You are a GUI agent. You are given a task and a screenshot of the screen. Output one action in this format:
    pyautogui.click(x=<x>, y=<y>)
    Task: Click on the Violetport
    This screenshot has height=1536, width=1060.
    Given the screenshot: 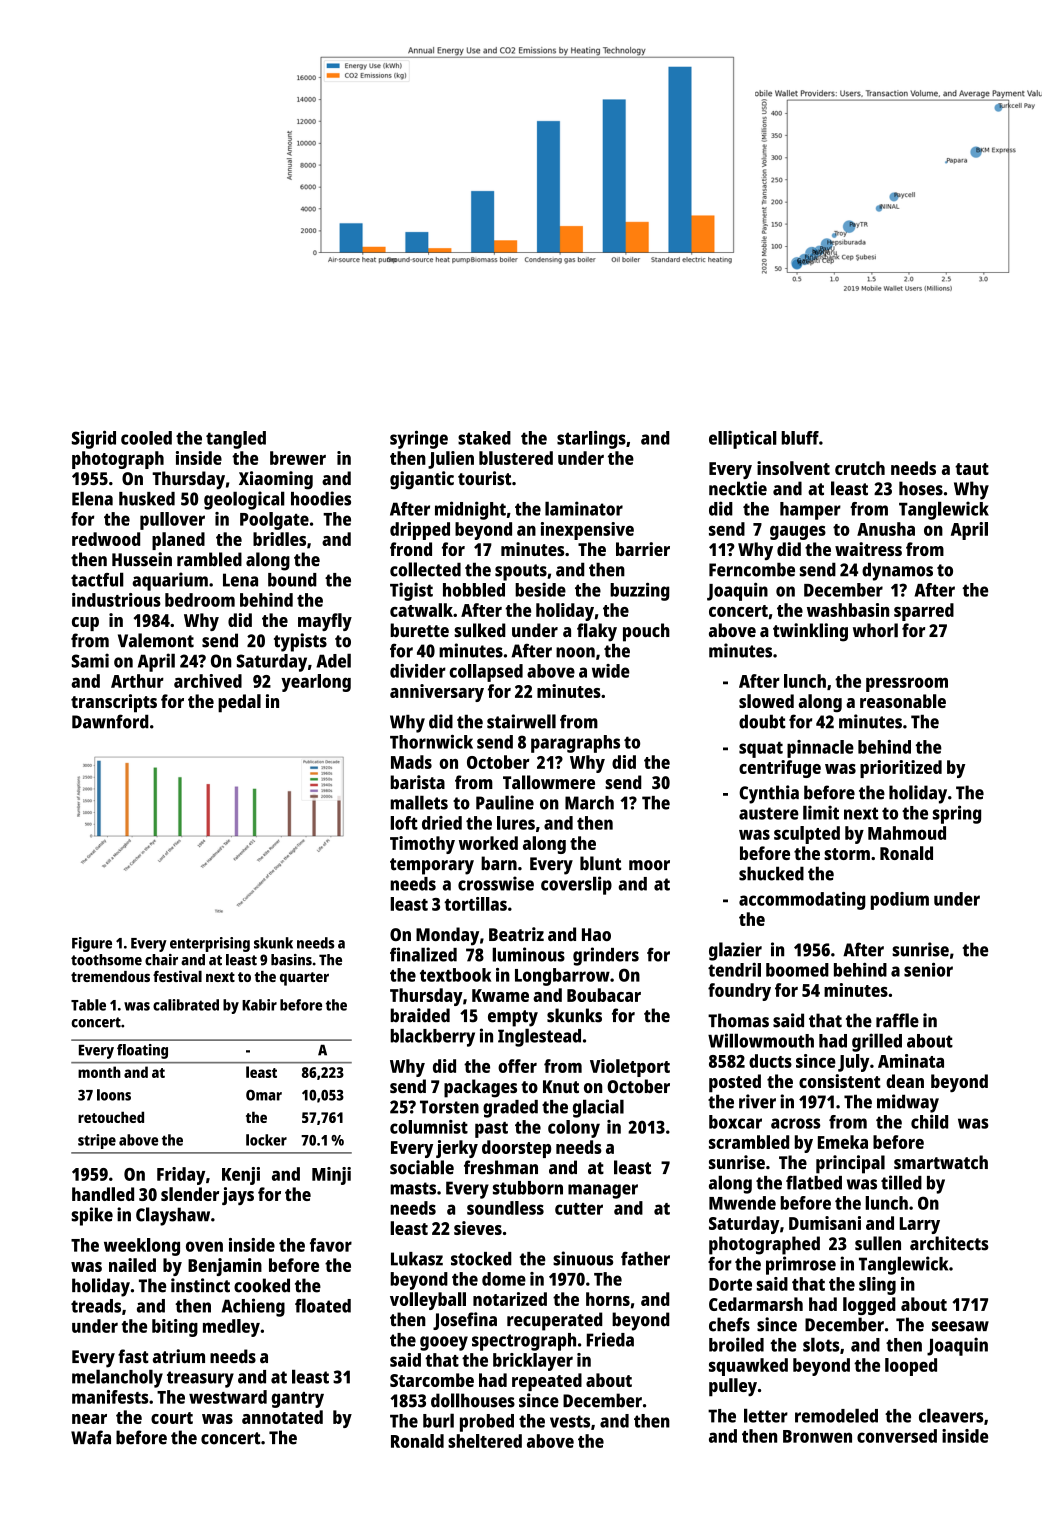 What is the action you would take?
    pyautogui.click(x=630, y=1068)
